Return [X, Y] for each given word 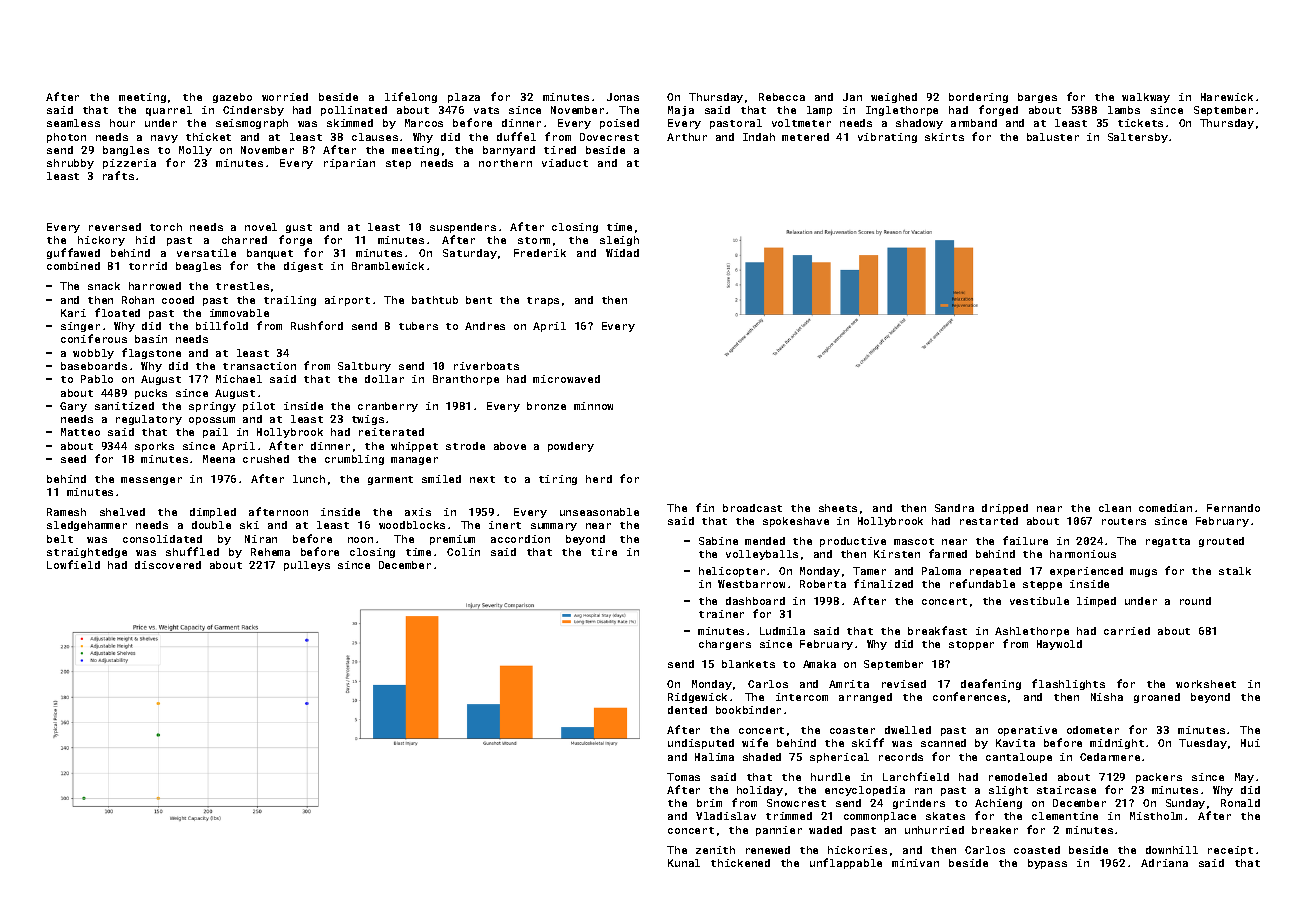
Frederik [540, 253]
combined [73, 266]
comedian [1165, 508]
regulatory [149, 420]
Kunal [684, 863]
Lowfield [73, 564]
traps [543, 301]
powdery [571, 447]
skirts [944, 137]
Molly [195, 151]
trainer [721, 614]
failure [1025, 540]
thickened [740, 863]
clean [1115, 508]
